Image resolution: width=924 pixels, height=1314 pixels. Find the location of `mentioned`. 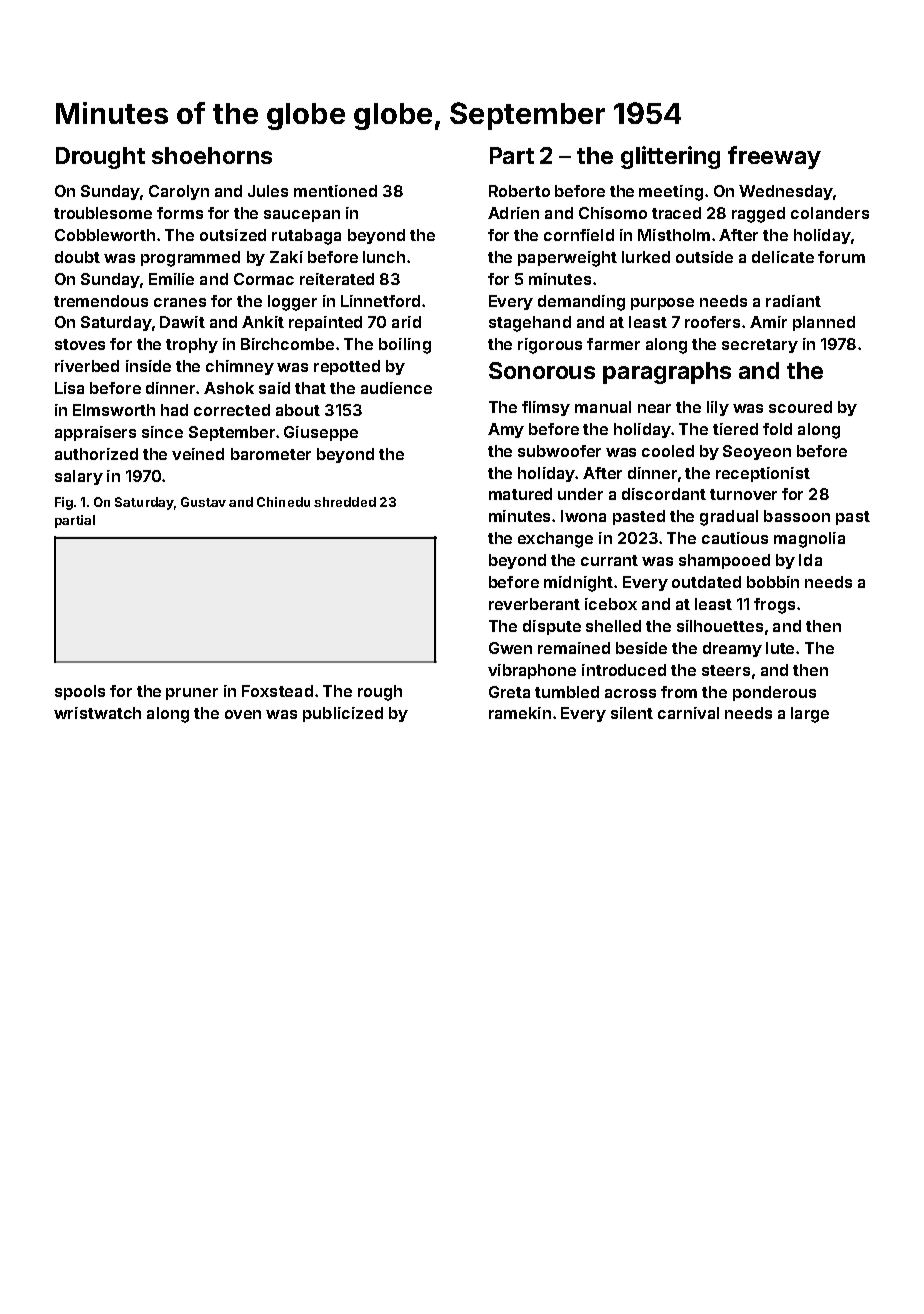

mentioned is located at coordinates (335, 191).
